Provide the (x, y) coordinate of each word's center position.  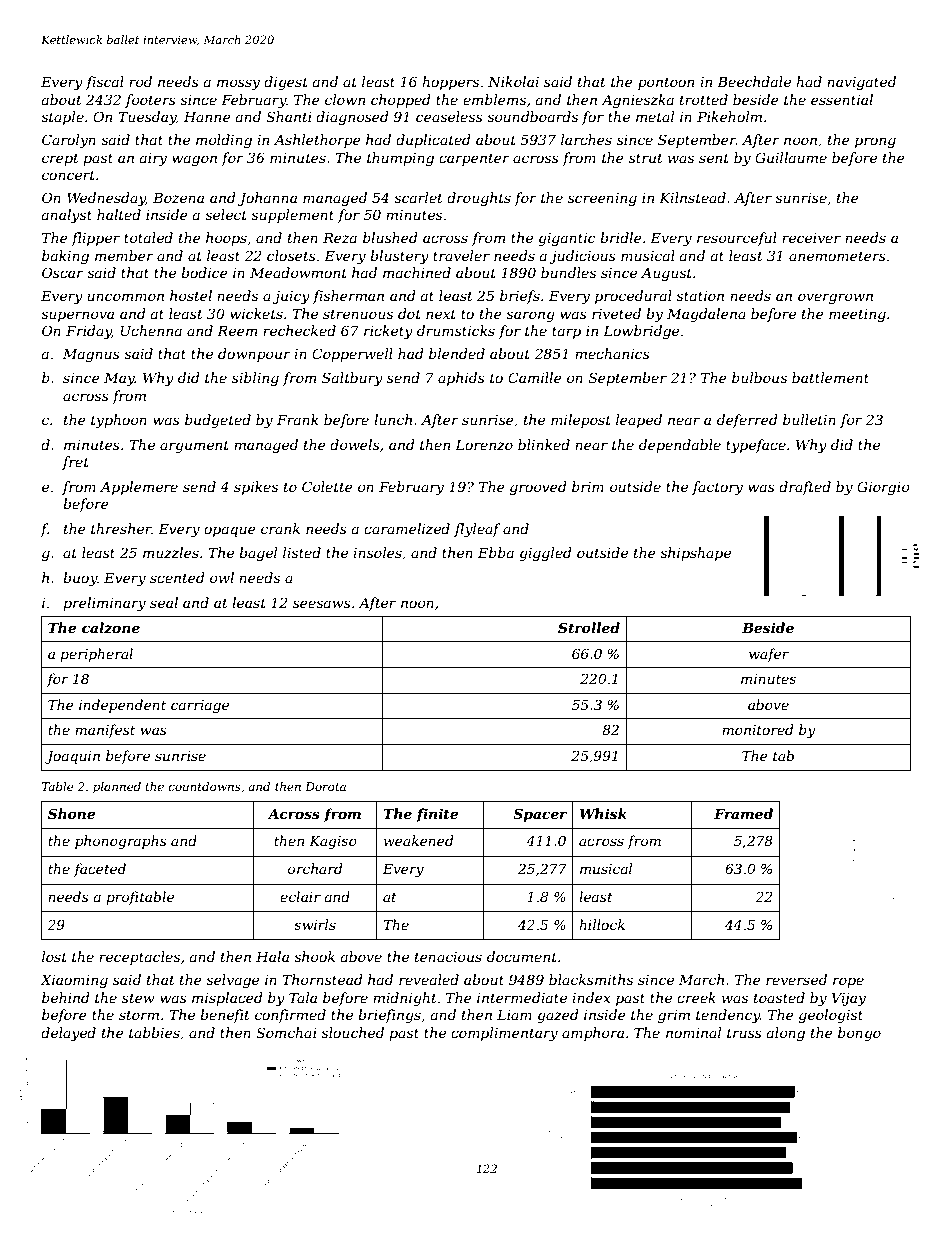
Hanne (207, 116)
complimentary (504, 1034)
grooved (538, 488)
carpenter (474, 159)
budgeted (218, 421)
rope (848, 982)
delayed (68, 1034)
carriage (200, 706)
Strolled (589, 627)
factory (717, 488)
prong (875, 142)
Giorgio (883, 488)
